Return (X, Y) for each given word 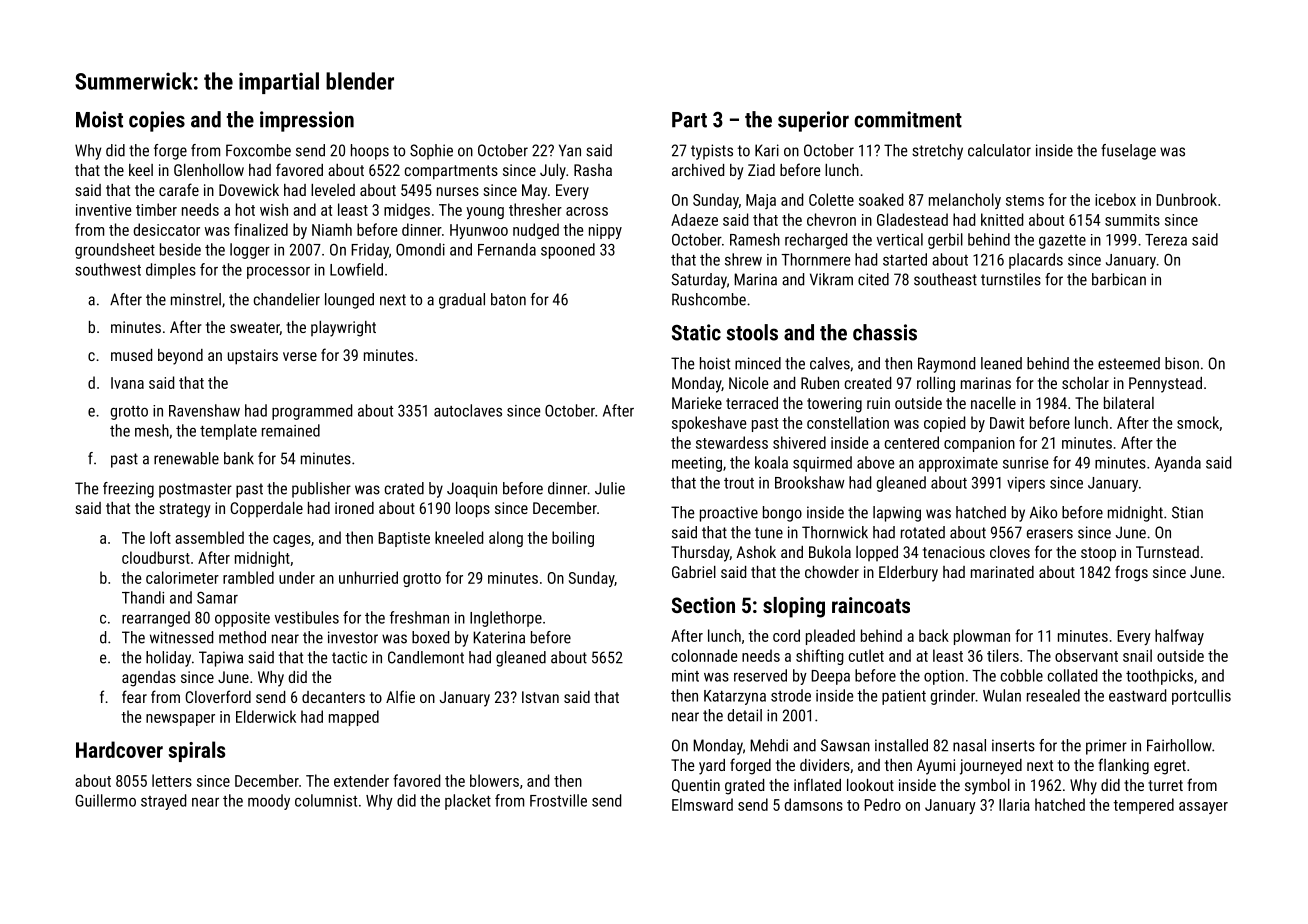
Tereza (1166, 240)
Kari (767, 150)
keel (141, 170)
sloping (794, 607)
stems (1025, 200)
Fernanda (507, 249)
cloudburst (156, 557)
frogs (1131, 573)
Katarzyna (735, 697)
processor (278, 272)
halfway (1179, 637)
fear (134, 696)
